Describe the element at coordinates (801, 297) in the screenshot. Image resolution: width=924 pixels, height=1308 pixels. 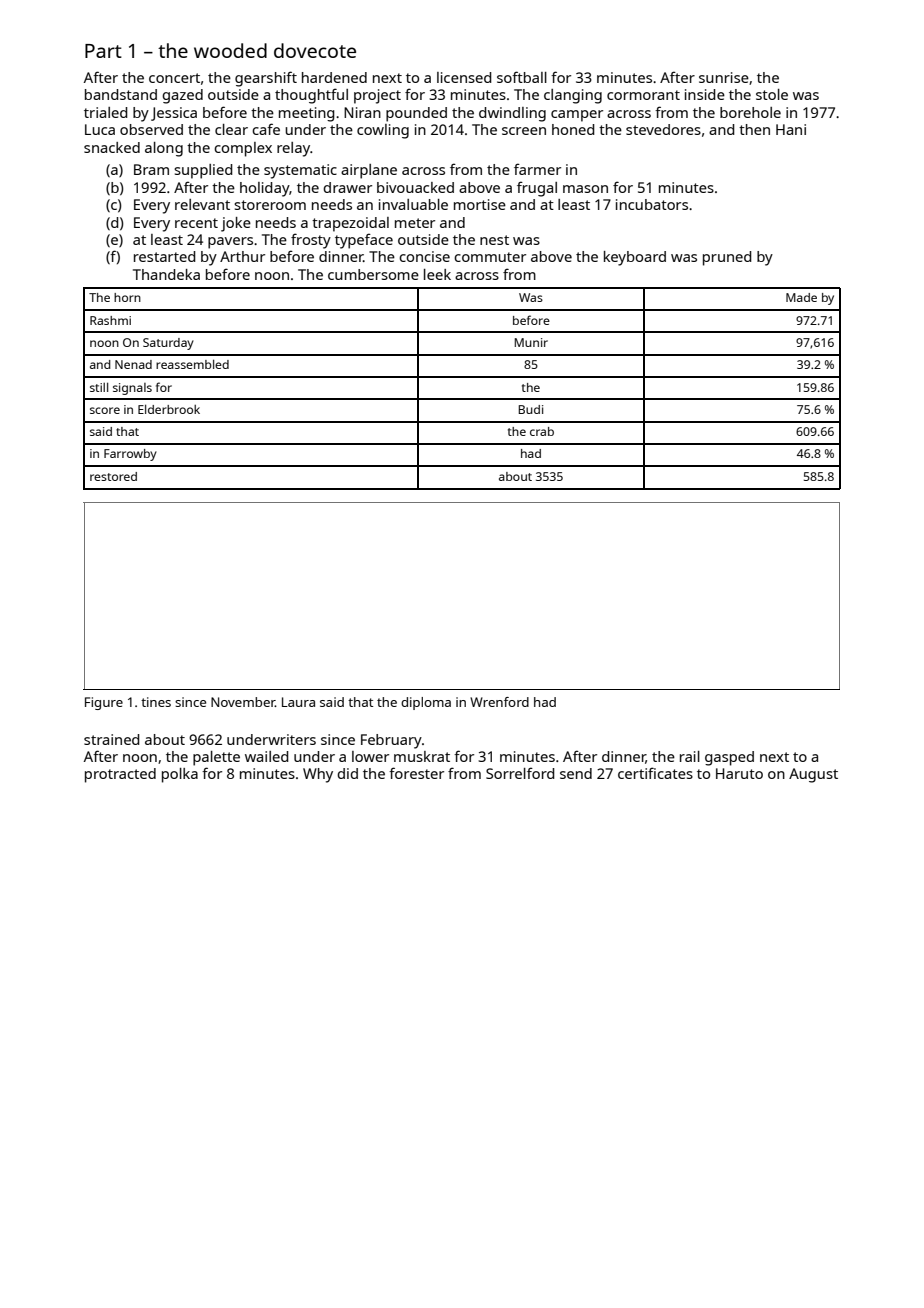
I see `Made` at that location.
